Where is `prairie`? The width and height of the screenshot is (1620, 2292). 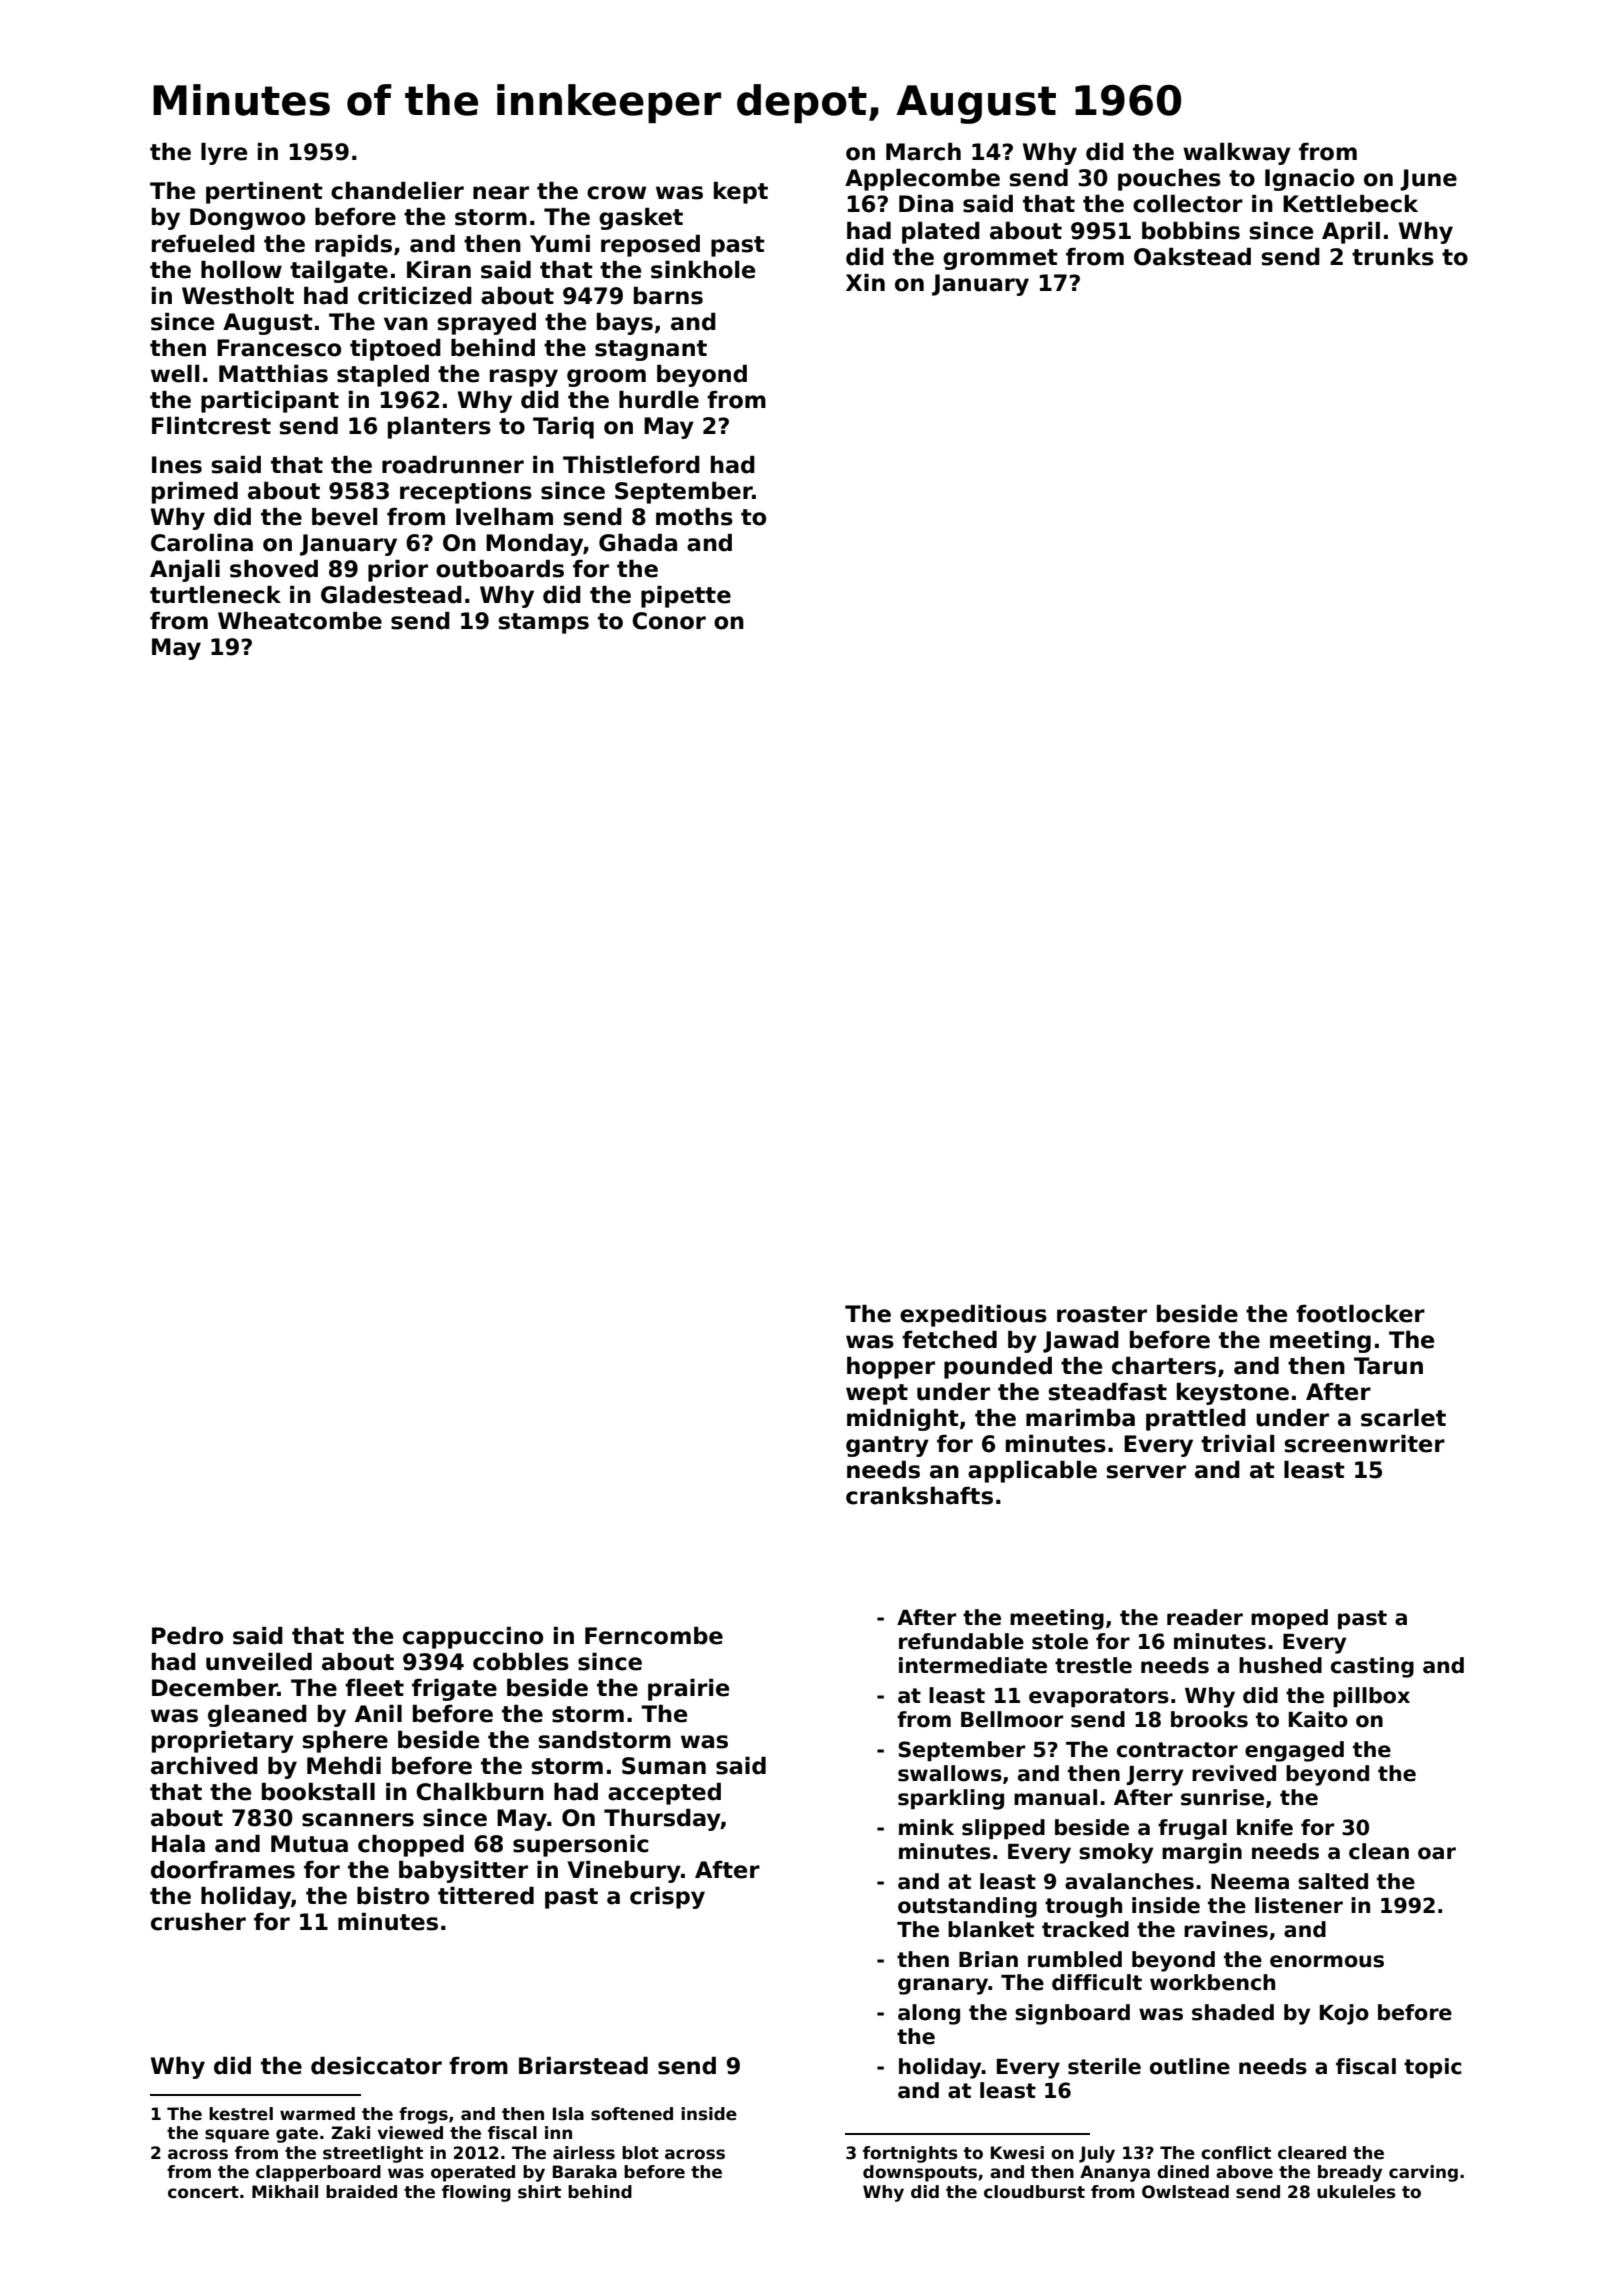
prairie is located at coordinates (688, 1690).
